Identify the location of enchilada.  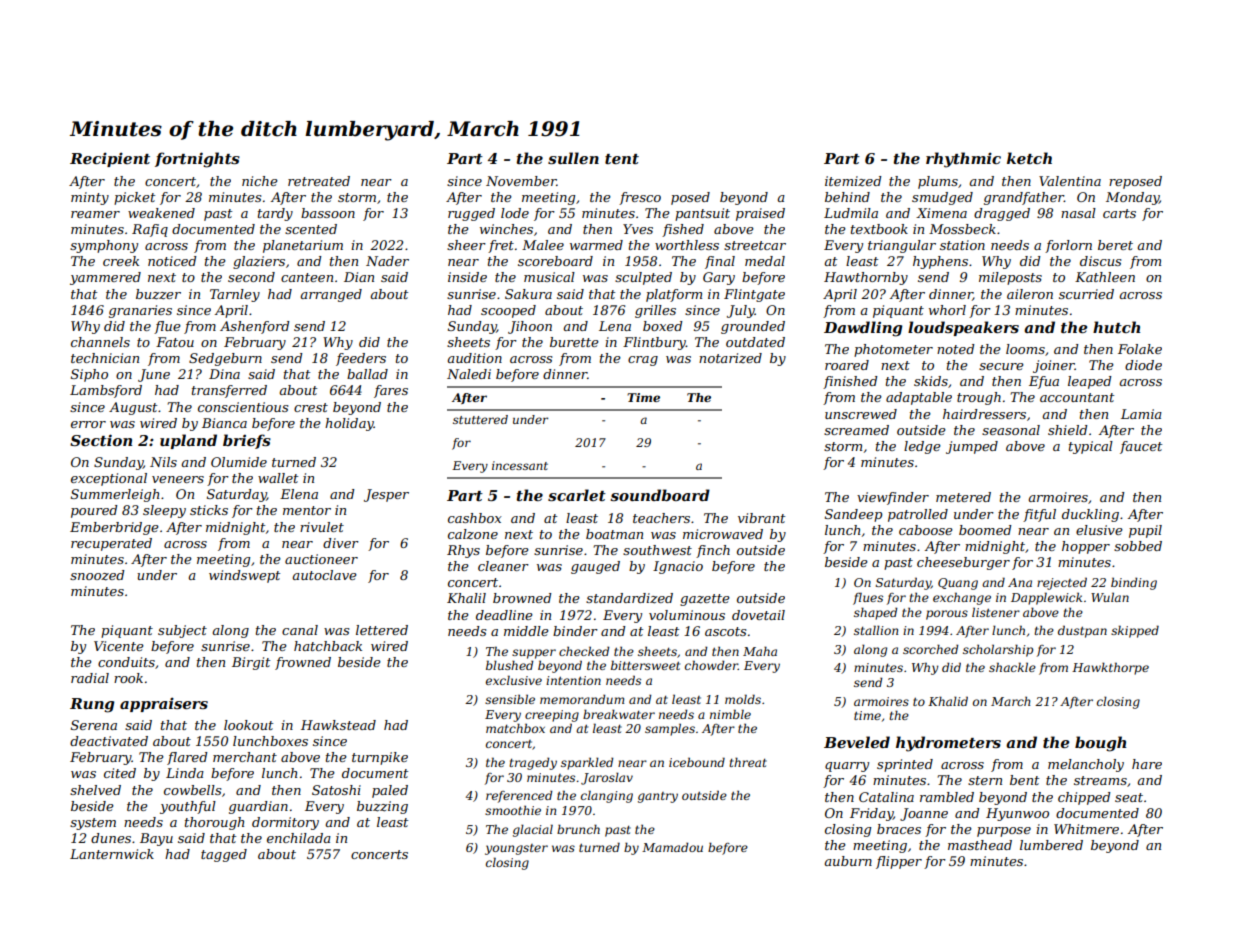
(299, 838).
